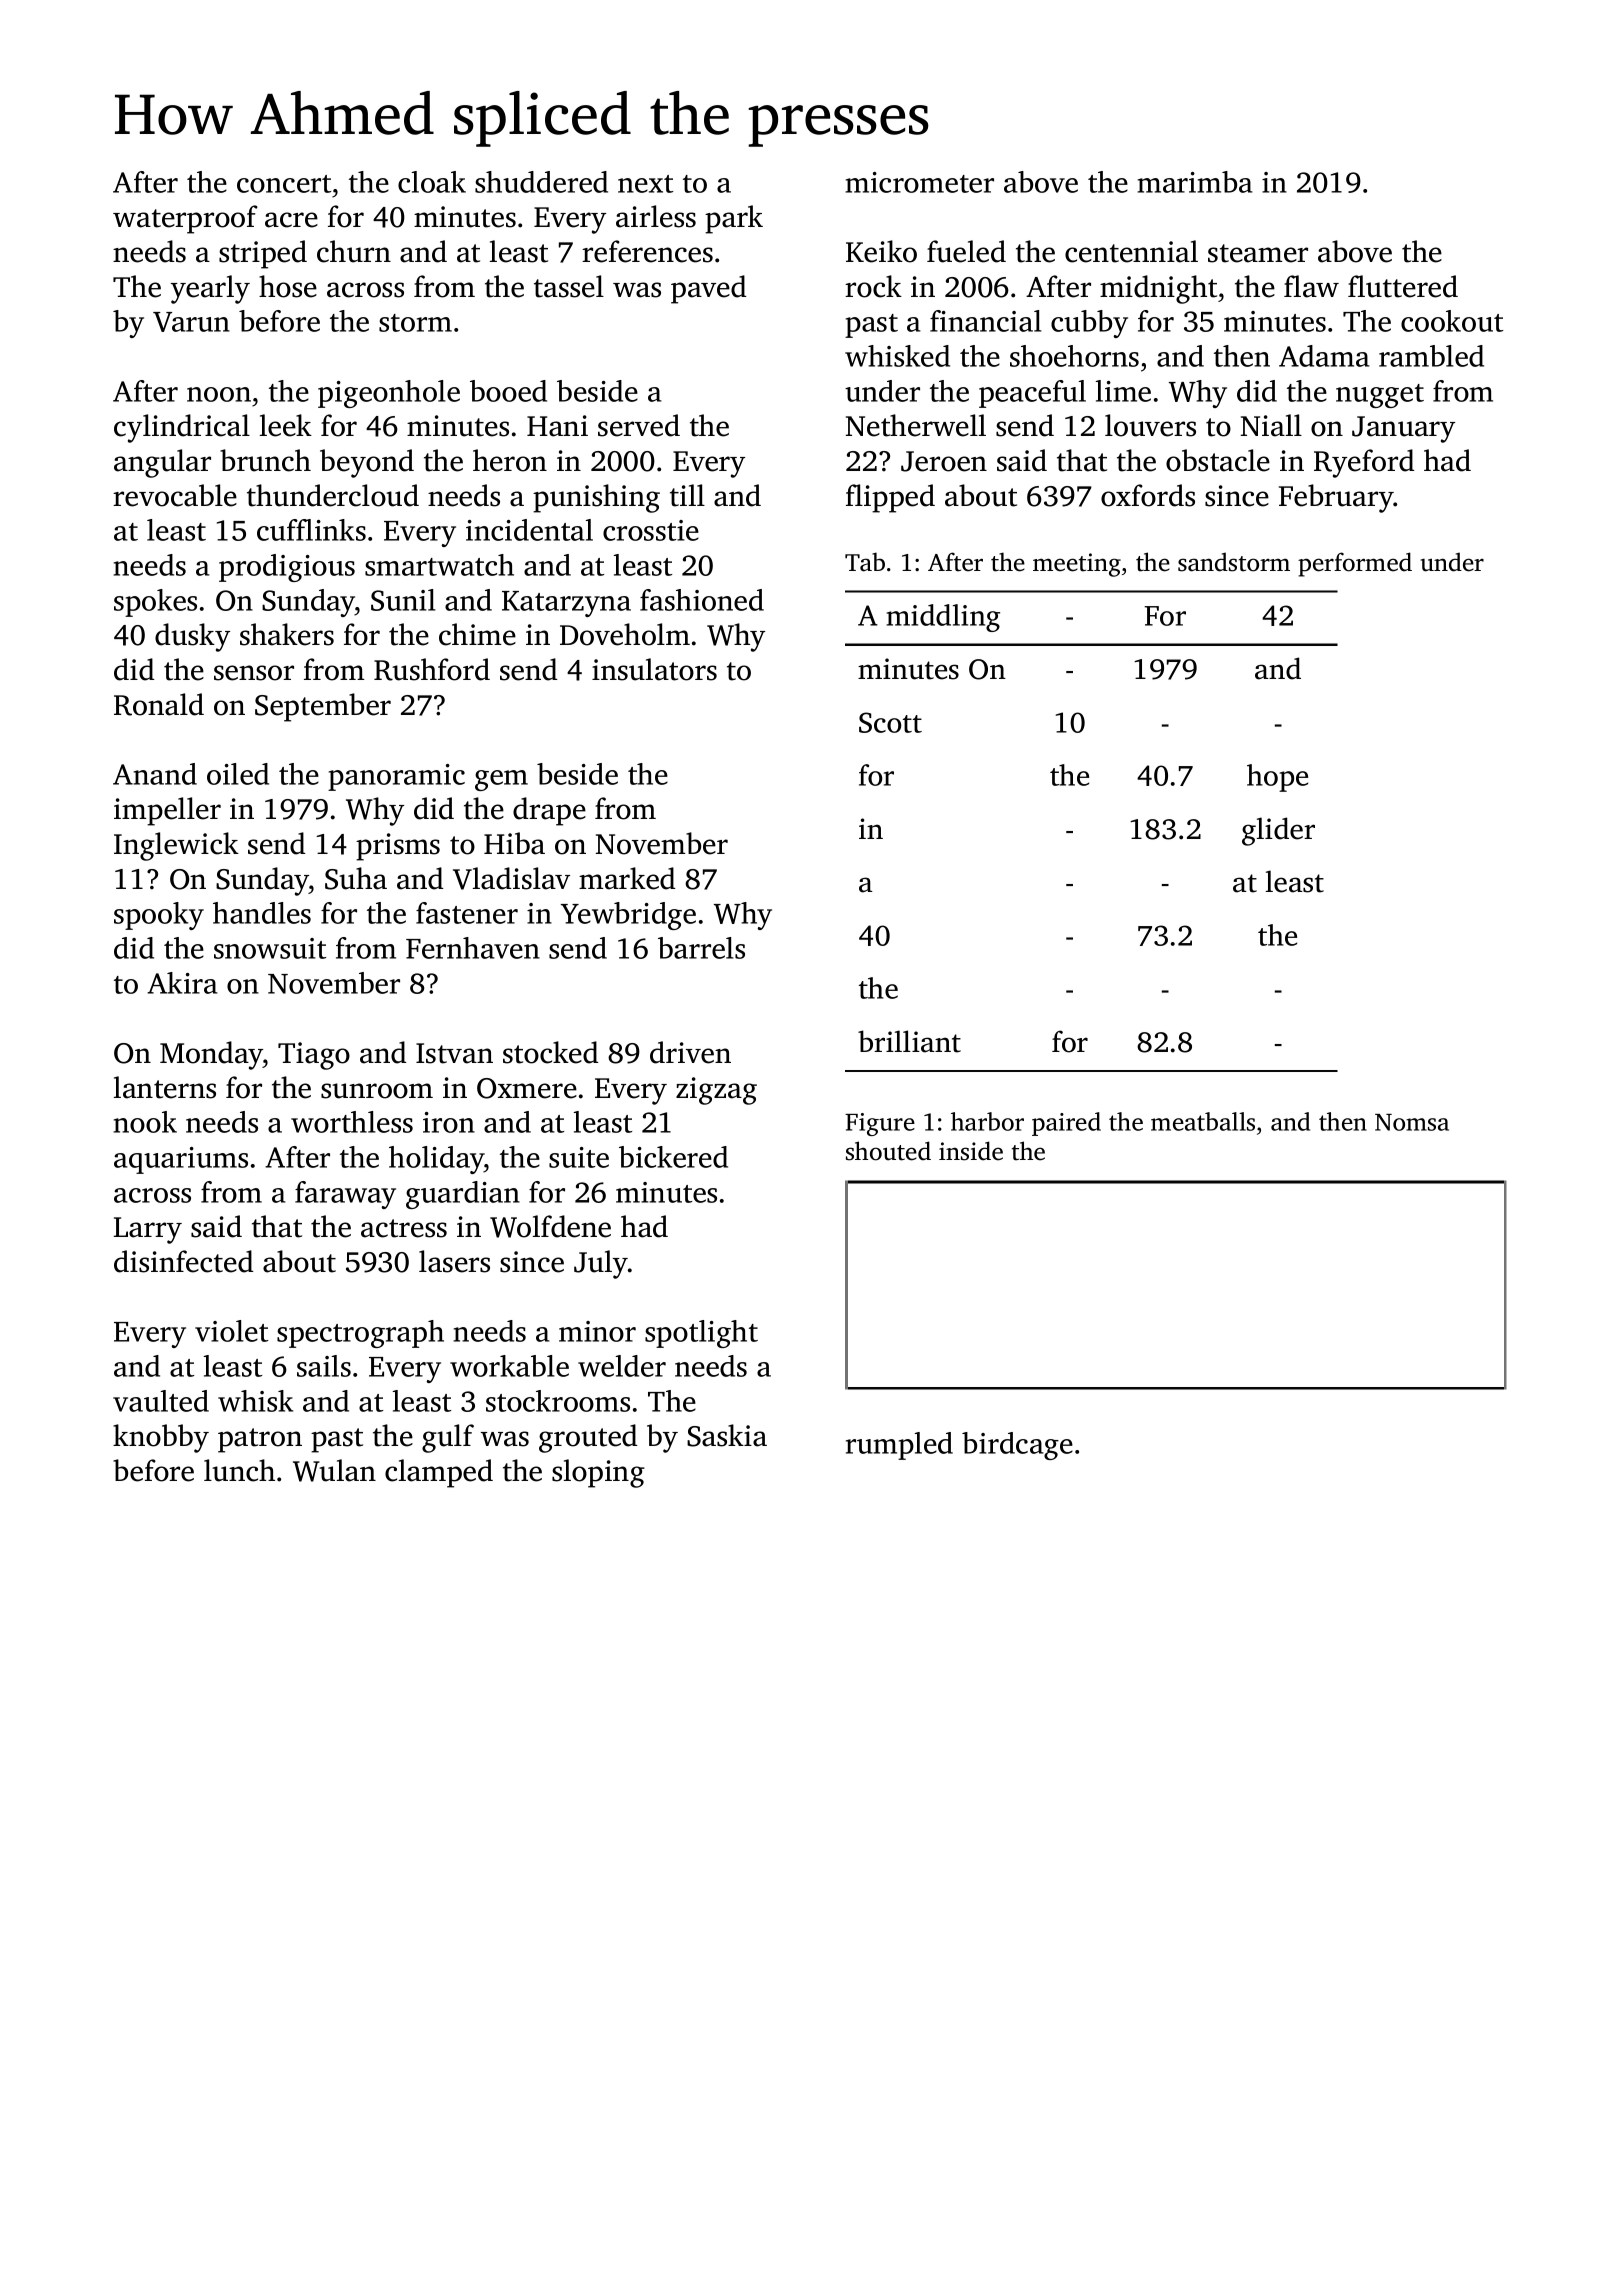 This screenshot has height=2292, width=1620. What do you see at coordinates (501, 780) in the screenshot?
I see `gem` at bounding box center [501, 780].
